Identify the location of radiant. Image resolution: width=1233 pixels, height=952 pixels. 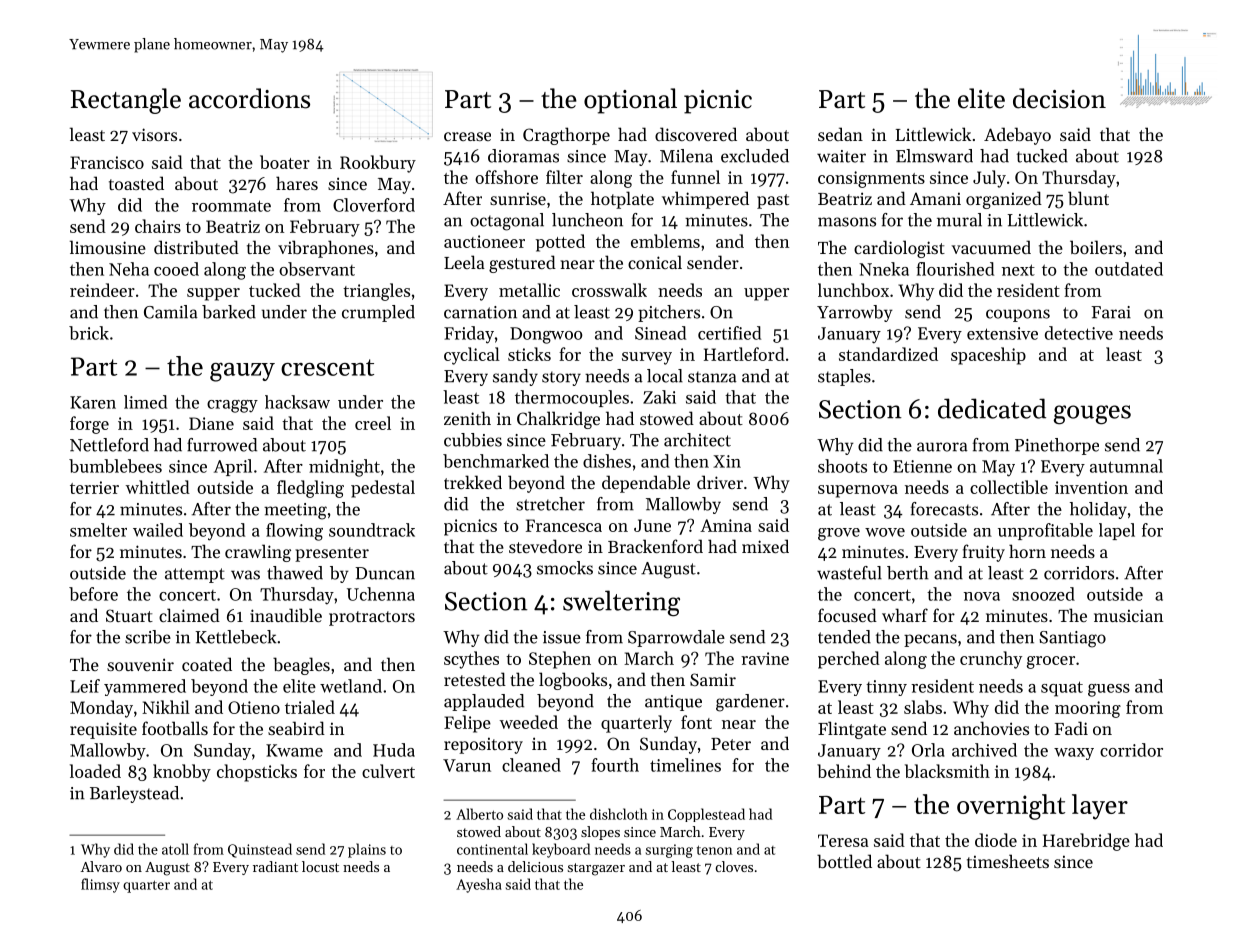
(275, 866).
